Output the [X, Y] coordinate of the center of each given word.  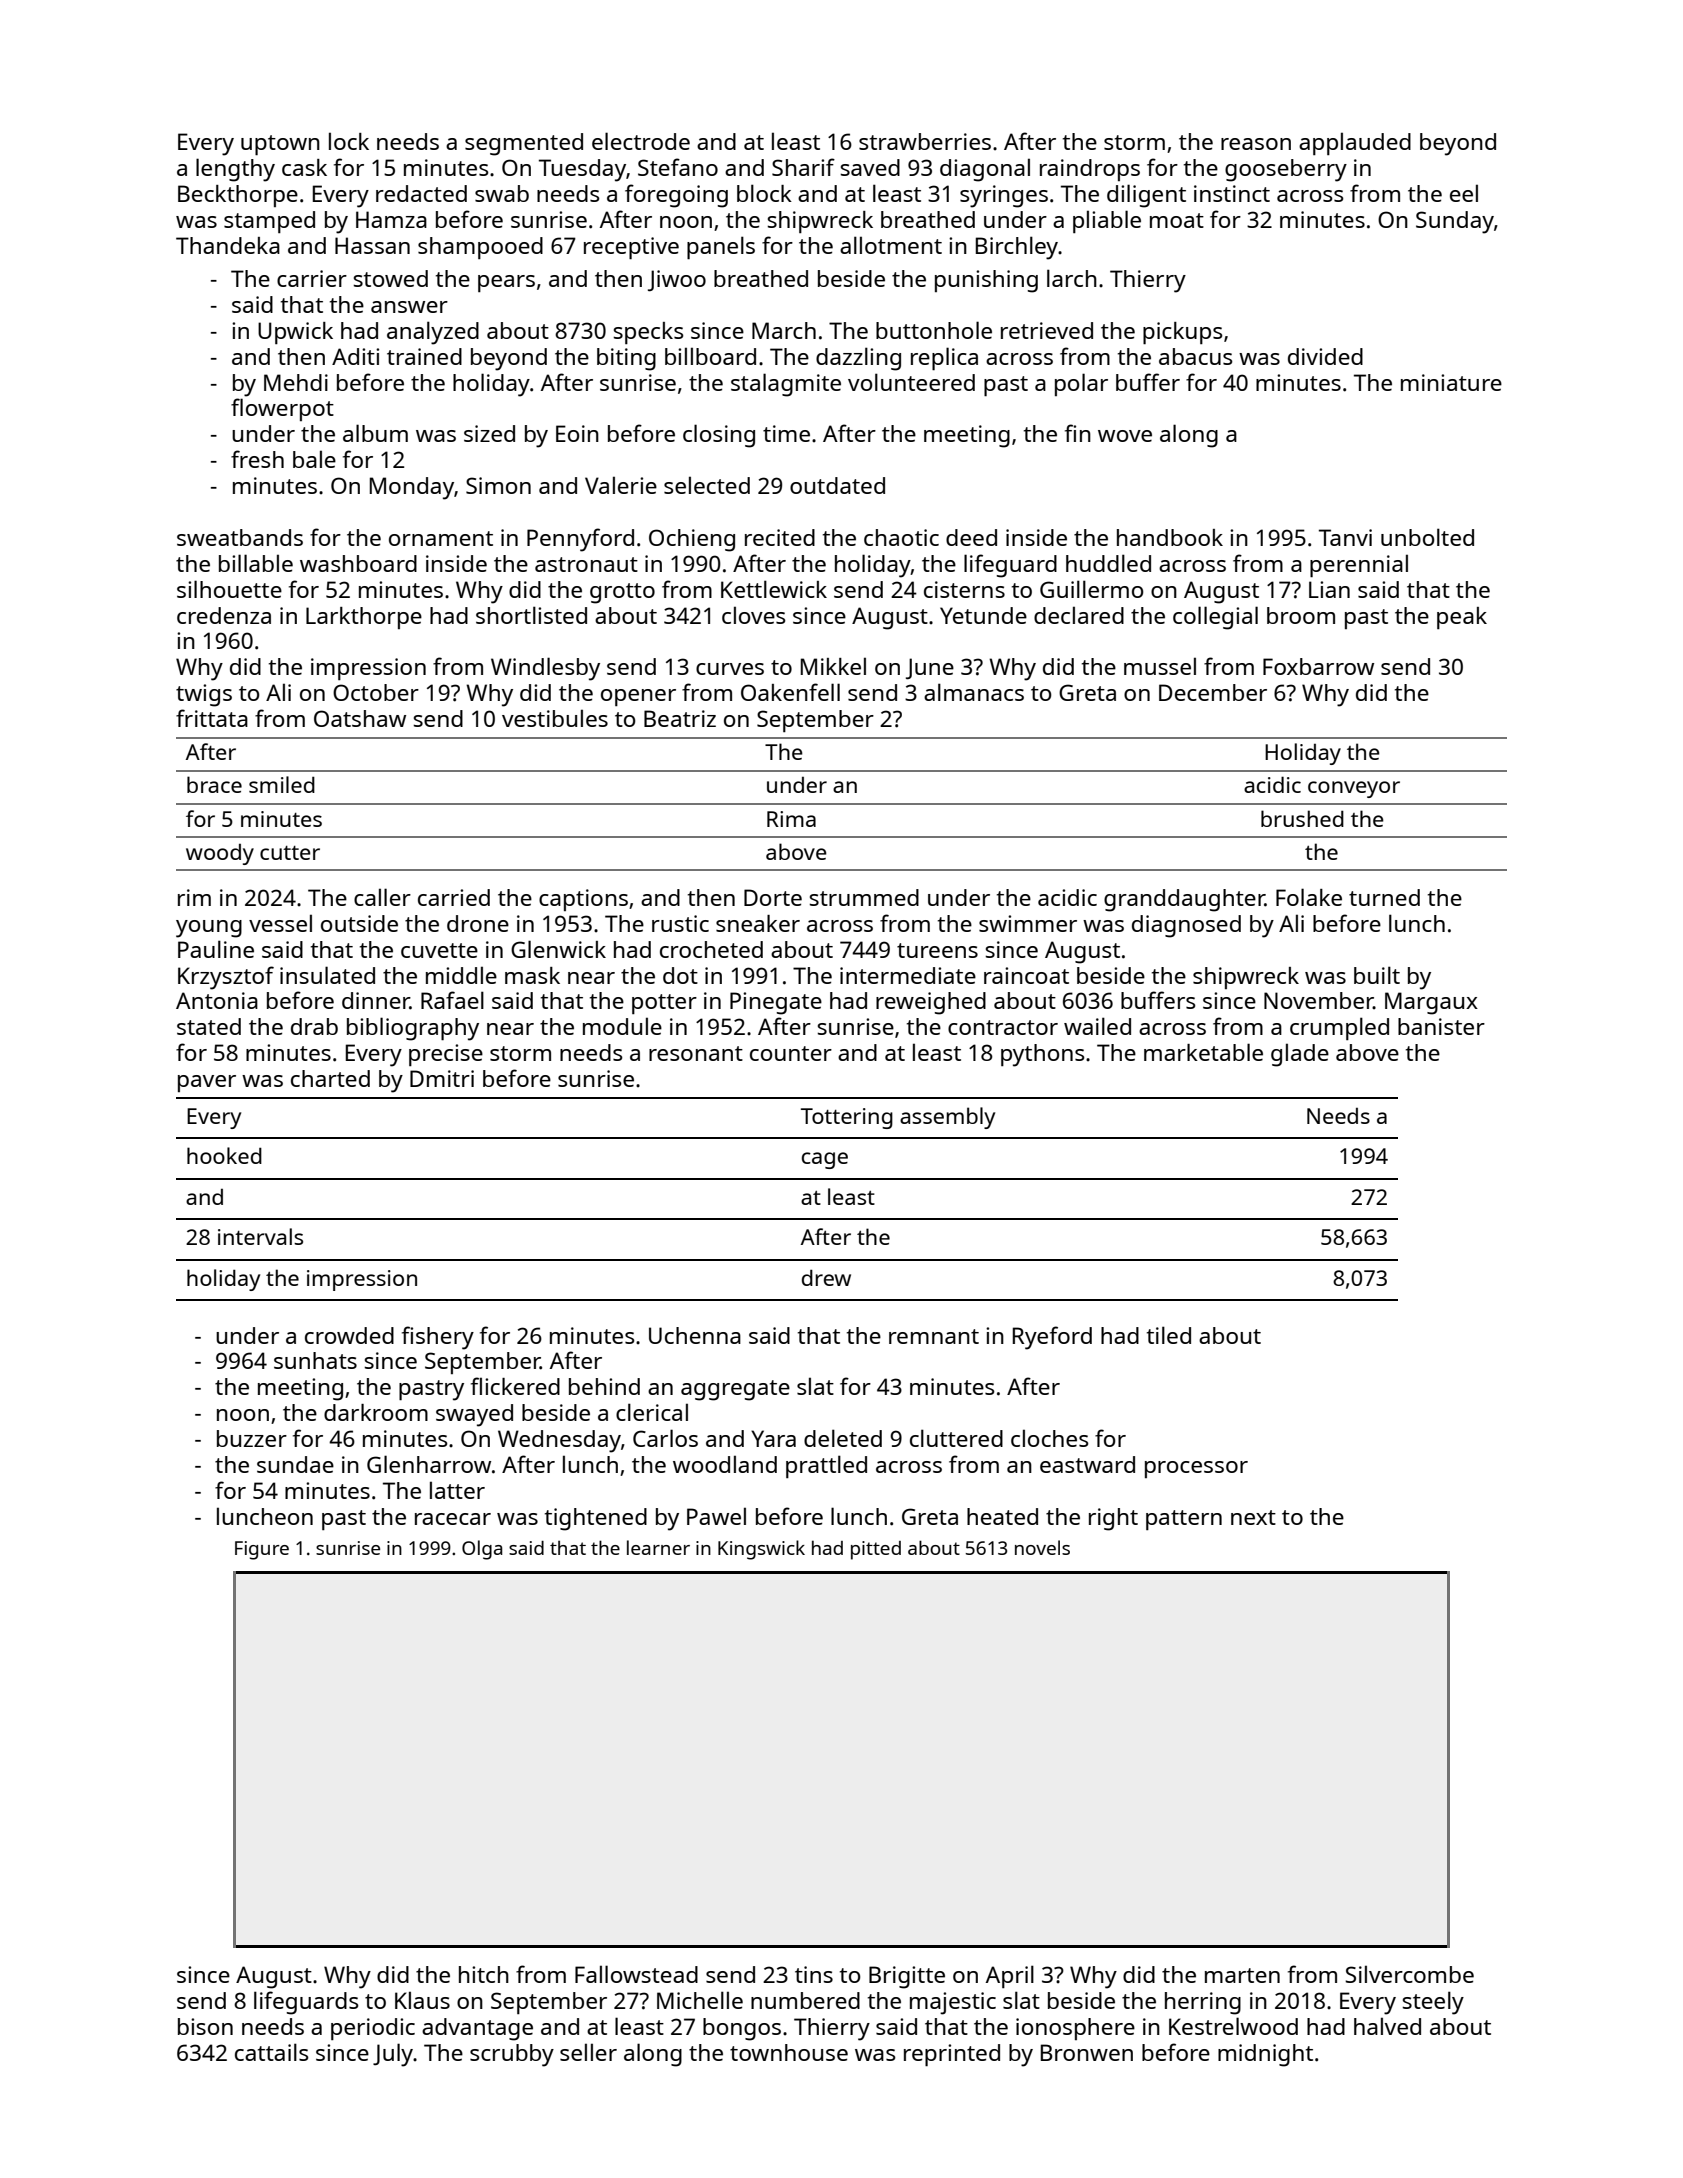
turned [1384, 897]
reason [1256, 144]
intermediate [908, 975]
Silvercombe [1409, 1974]
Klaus [422, 2000]
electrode [641, 141]
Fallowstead [636, 1974]
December [1213, 692]
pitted [876, 1550]
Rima [791, 819]
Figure [262, 1550]
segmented [524, 144]
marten [1242, 1975]
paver [207, 1083]
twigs [204, 695]
